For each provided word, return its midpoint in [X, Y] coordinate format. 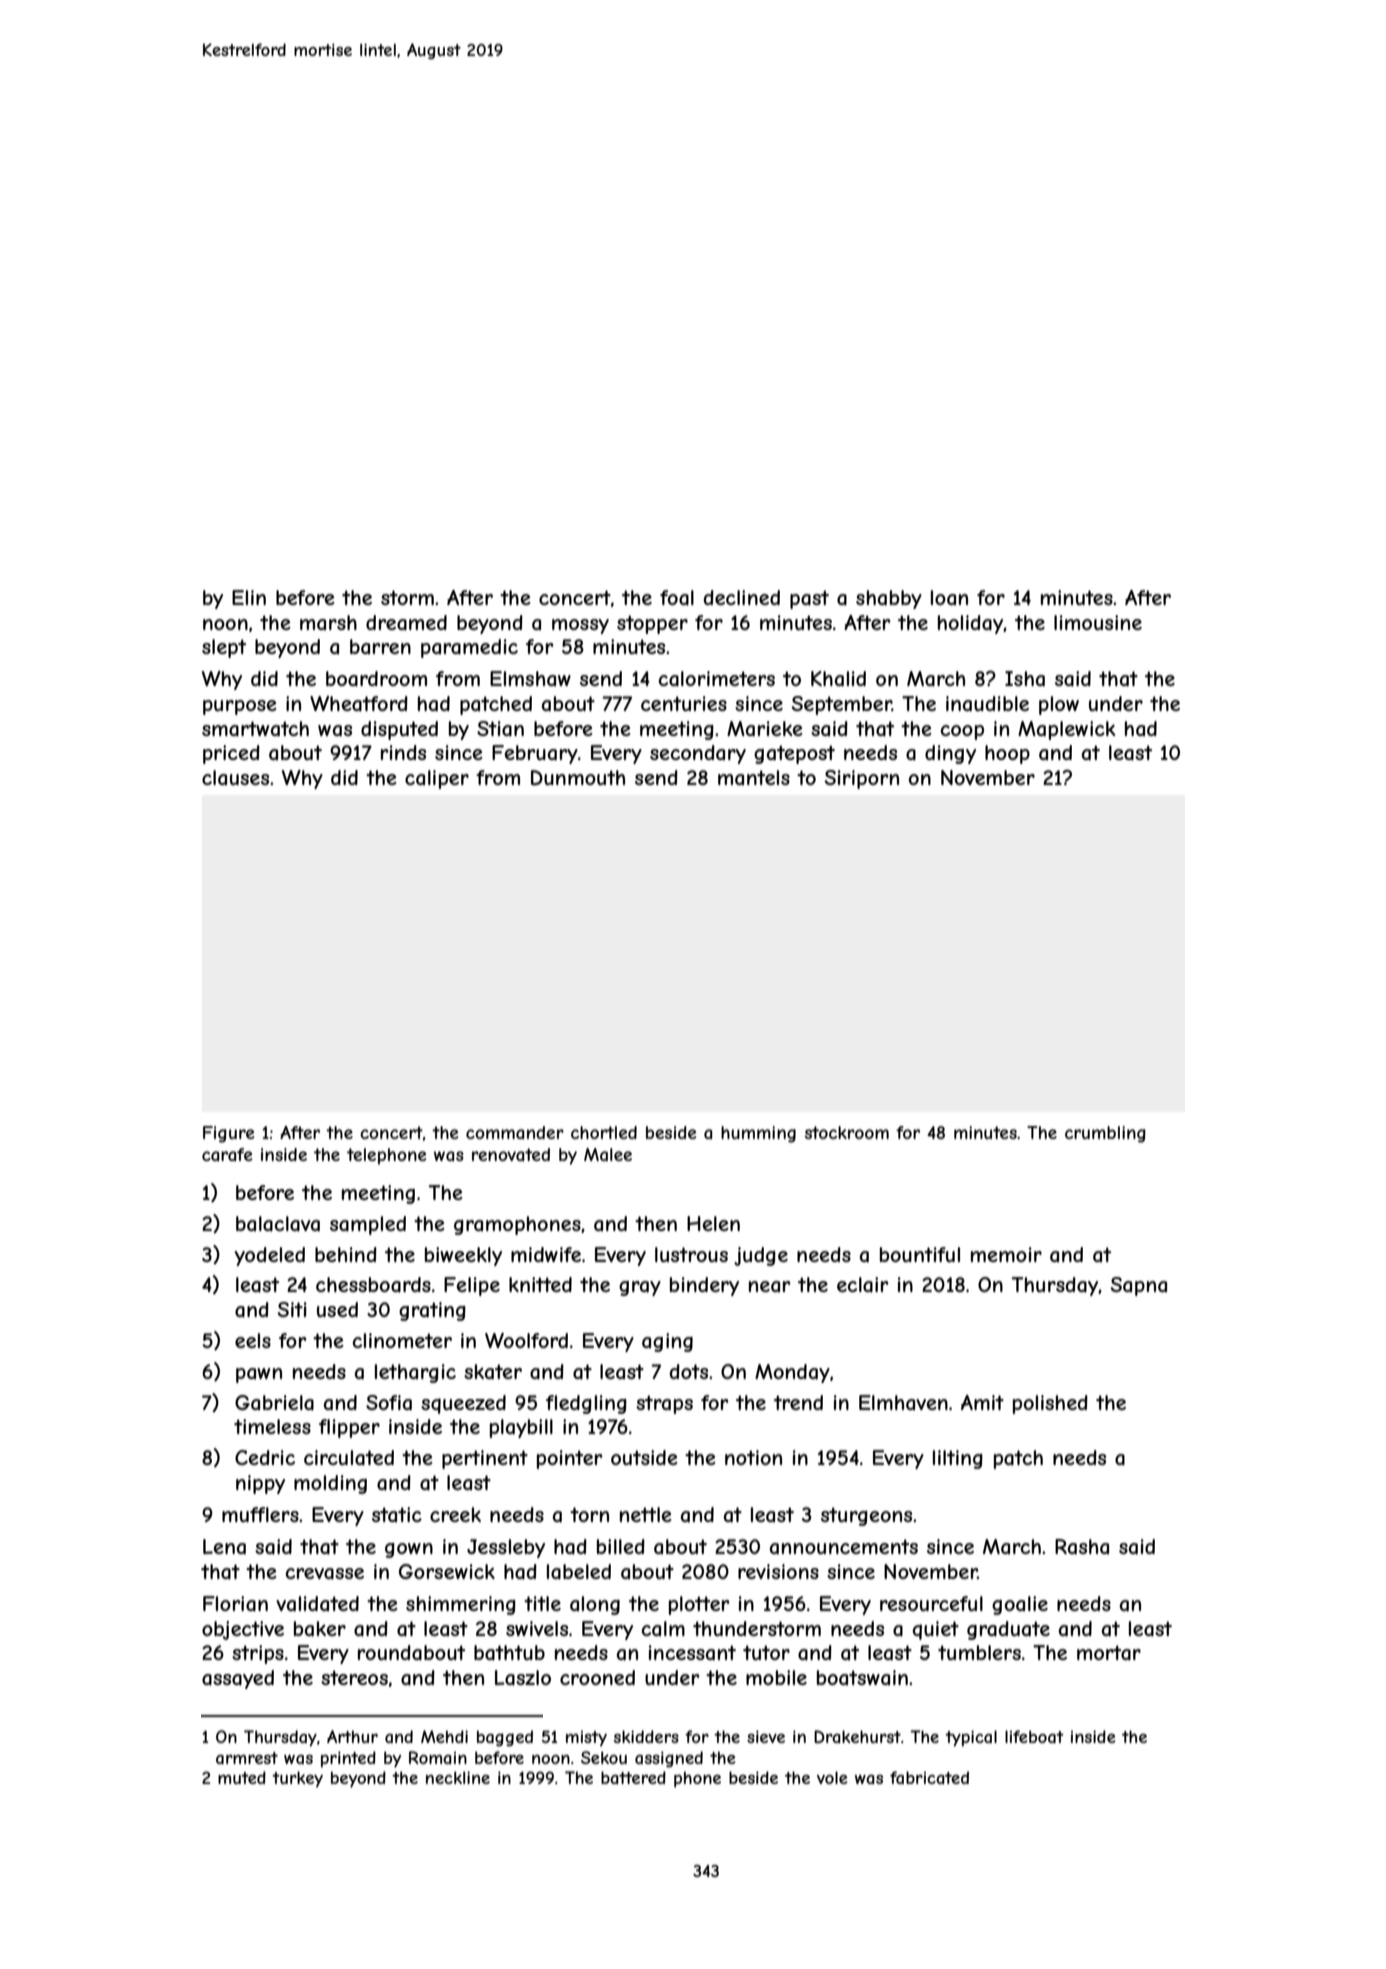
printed [348, 1759]
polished [1050, 1404]
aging [667, 1342]
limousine [1098, 622]
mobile [776, 1677]
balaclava [278, 1224]
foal [677, 598]
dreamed [406, 623]
